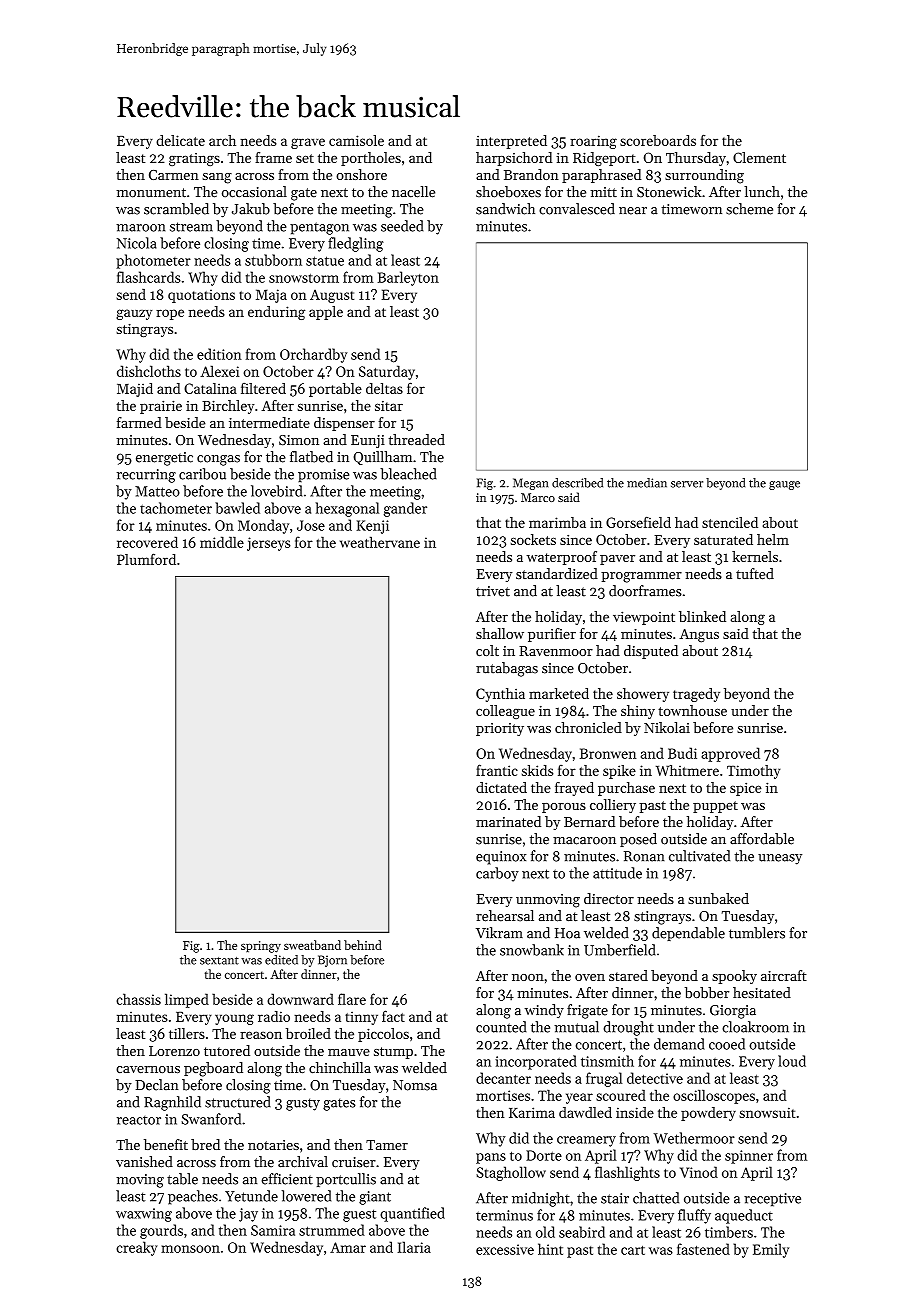 The image size is (924, 1308). Describe the element at coordinates (532, 1112) in the image. I see `Karima` at that location.
